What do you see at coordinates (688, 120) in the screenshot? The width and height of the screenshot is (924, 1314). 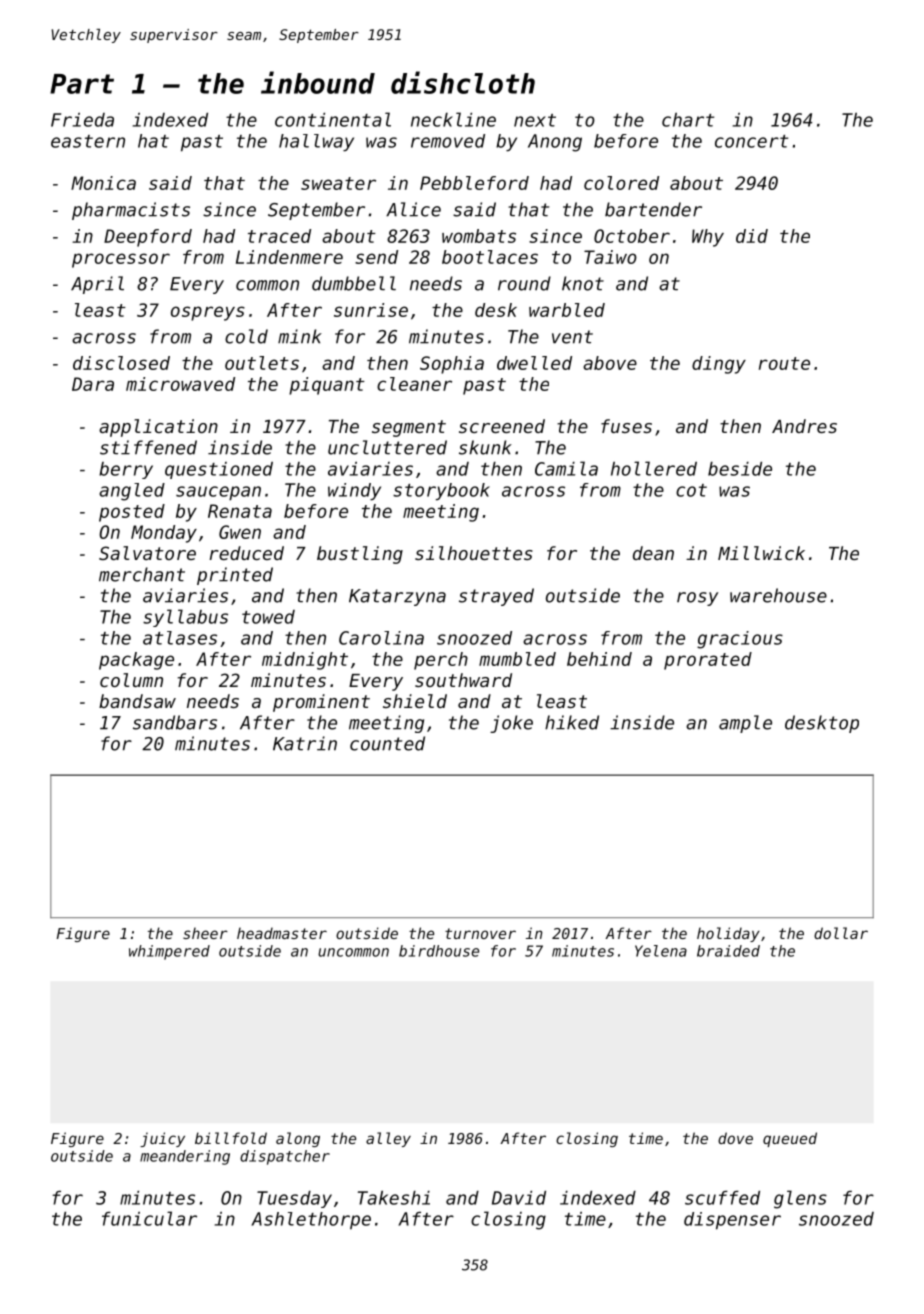 I see `chart` at bounding box center [688, 120].
